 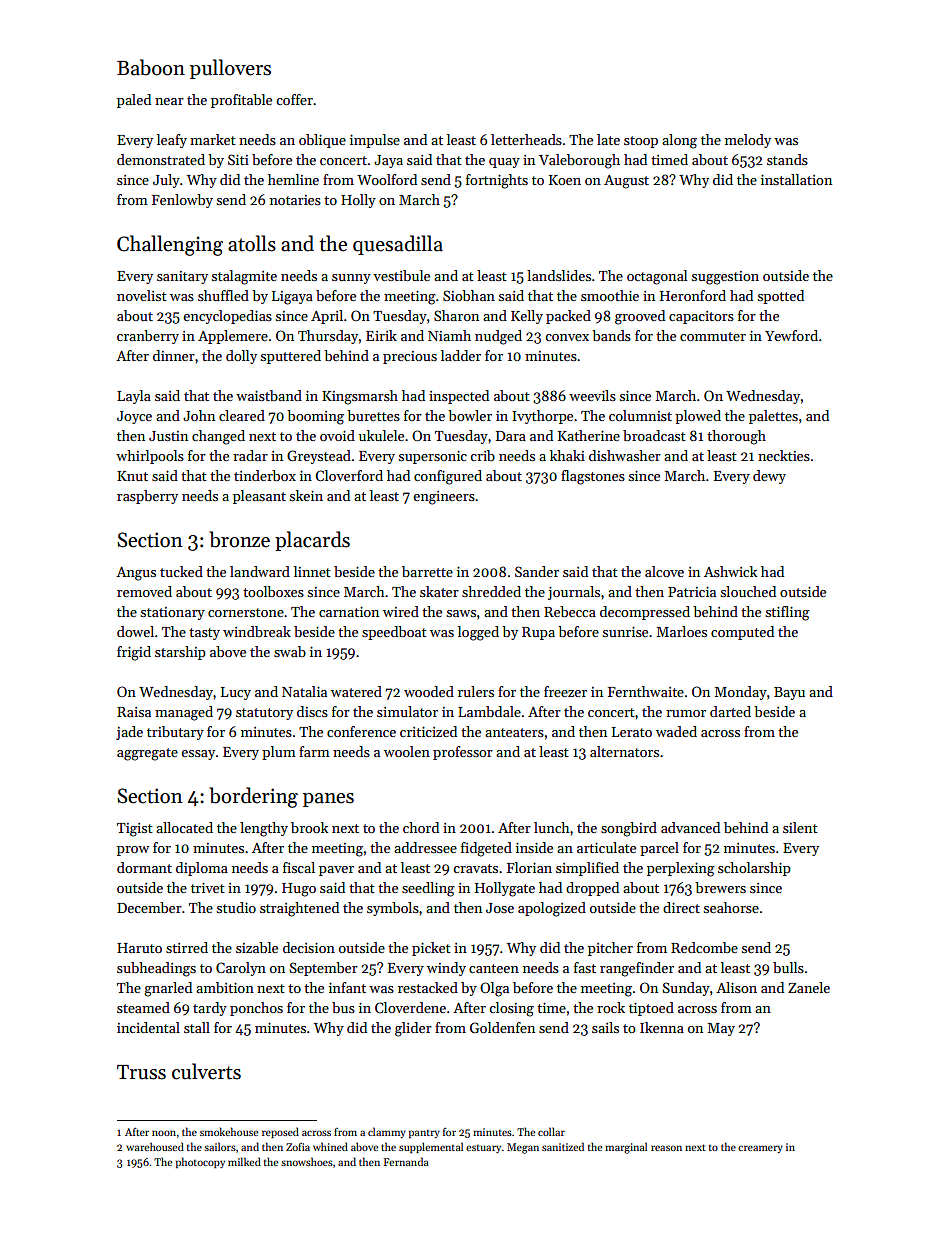 I want to click on reason, so click(x=666, y=1148).
